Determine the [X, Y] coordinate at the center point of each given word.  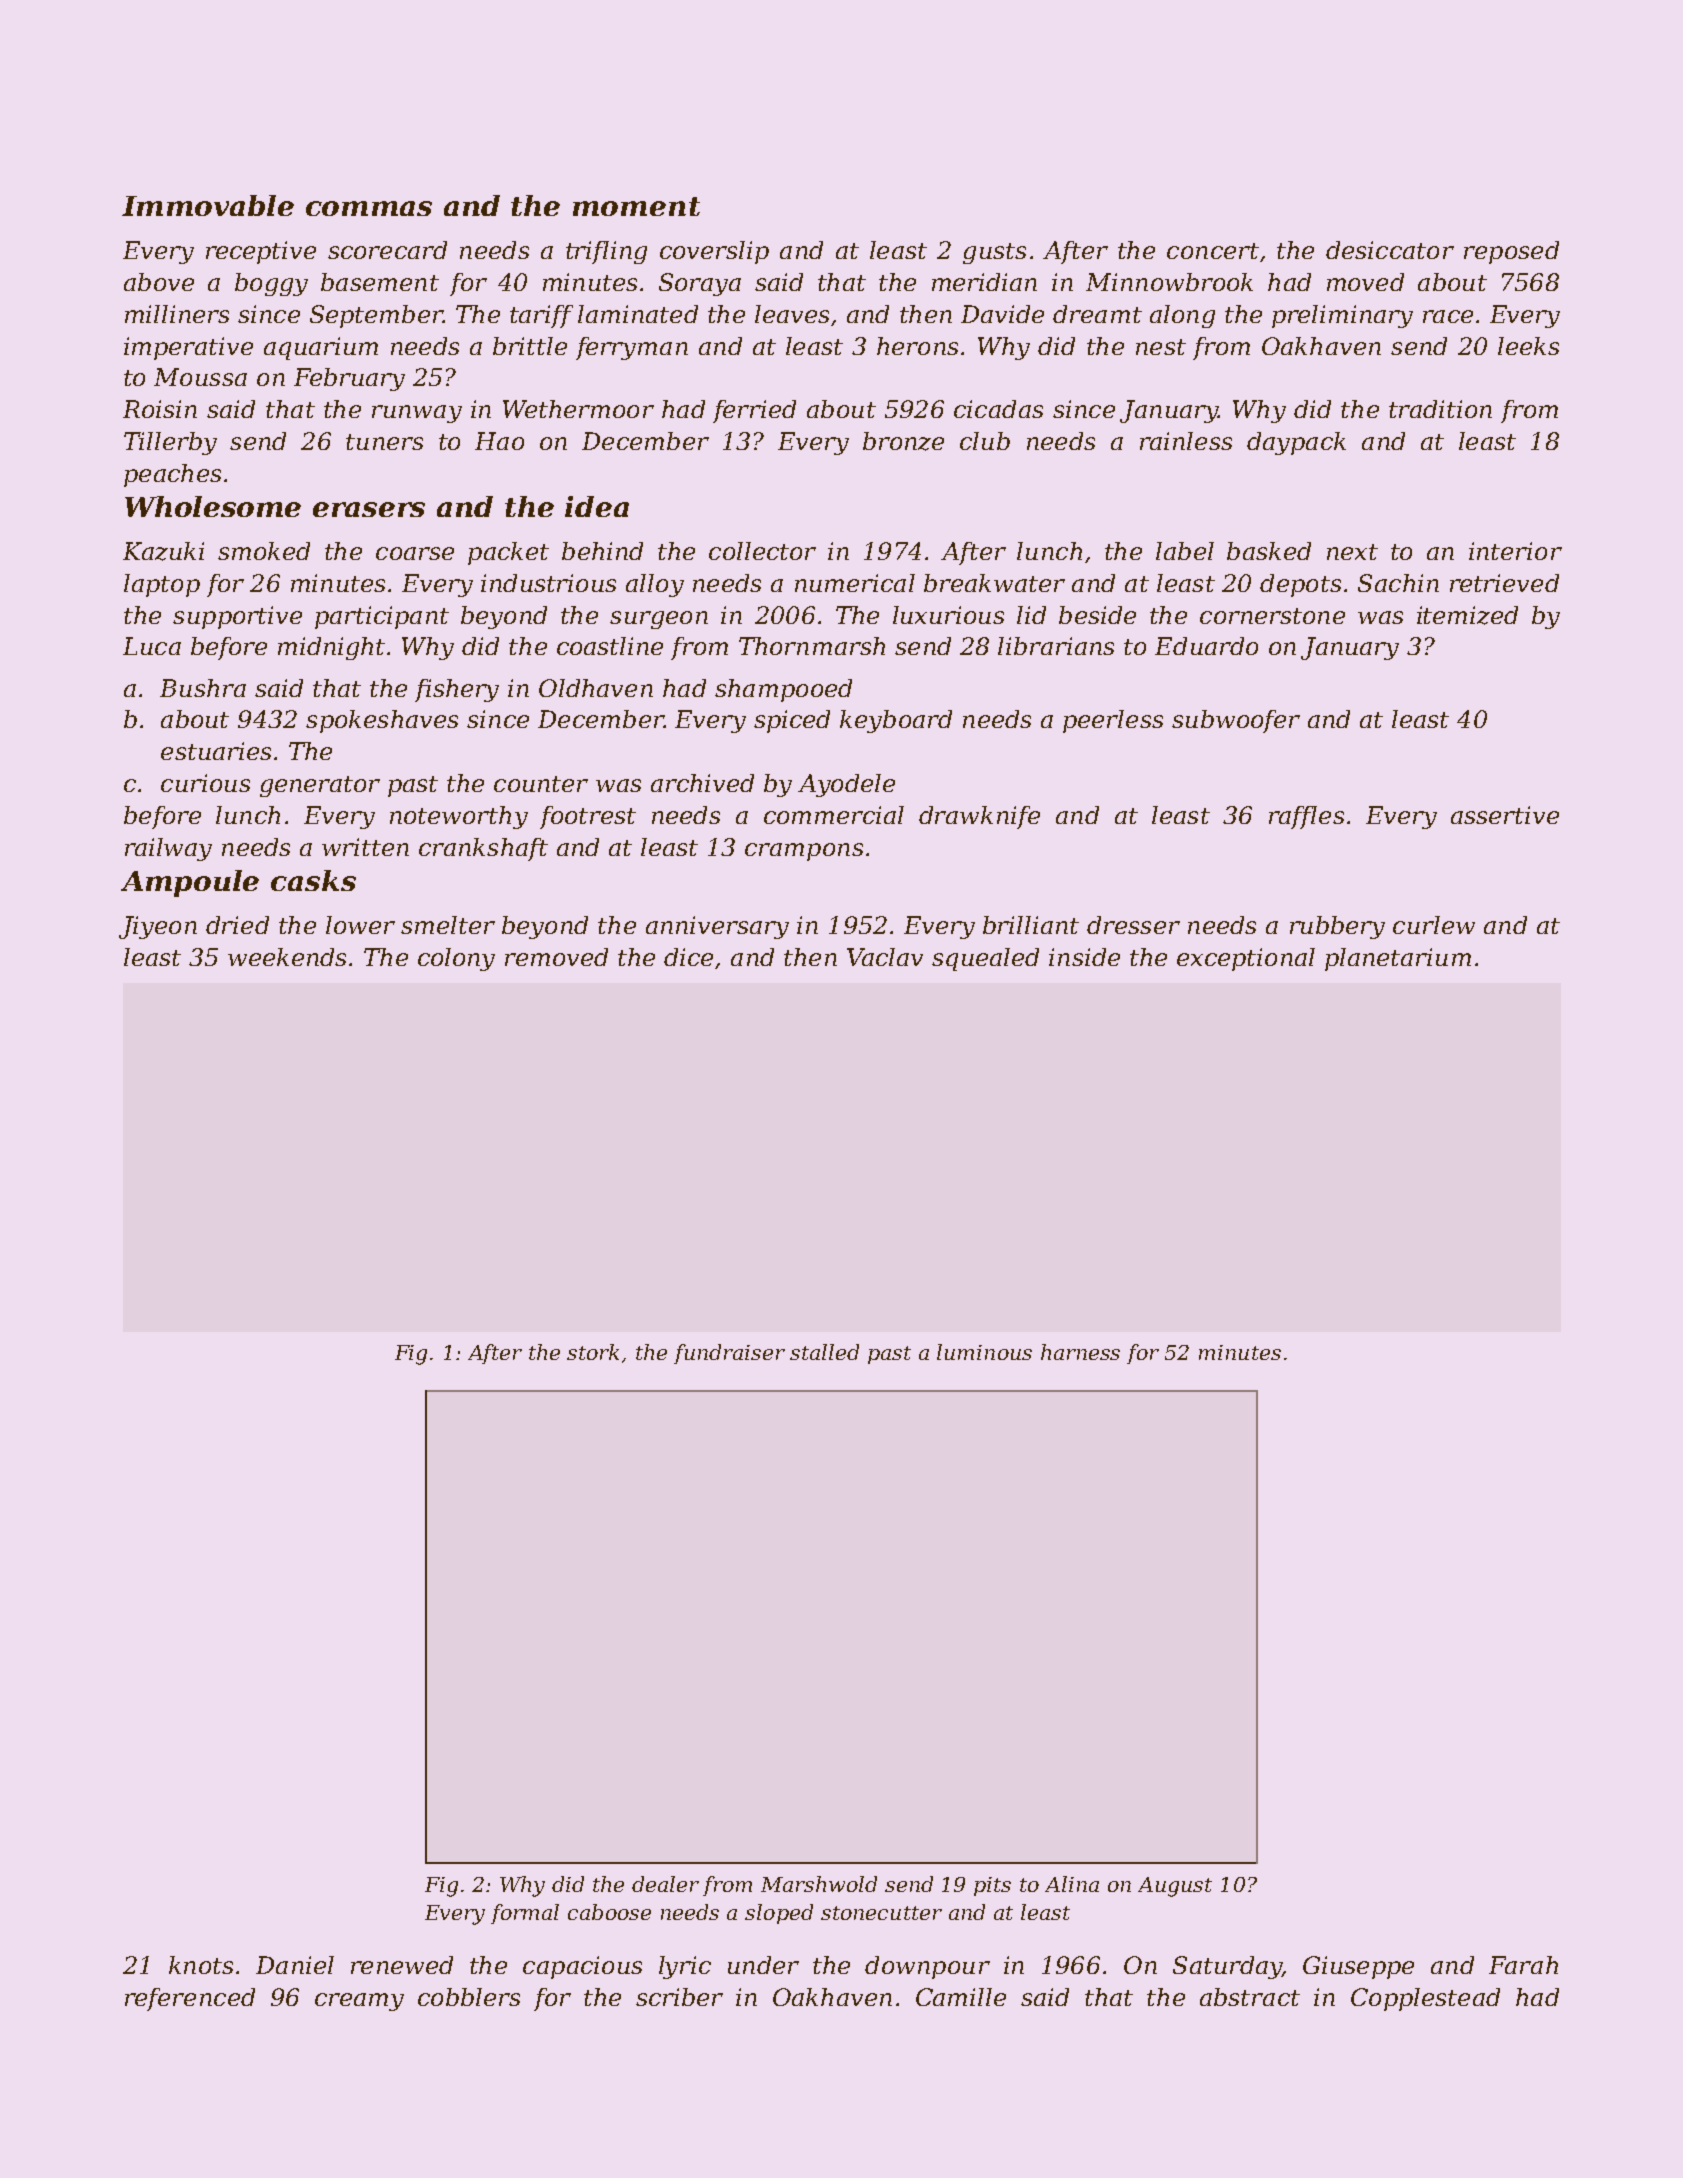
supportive [237, 617]
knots [201, 1965]
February [349, 379]
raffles [1306, 817]
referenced [190, 1999]
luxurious [948, 615]
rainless [1186, 441]
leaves [792, 314]
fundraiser [729, 1354]
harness [1080, 1352]
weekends [287, 957]
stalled [824, 1352]
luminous [984, 1352]
